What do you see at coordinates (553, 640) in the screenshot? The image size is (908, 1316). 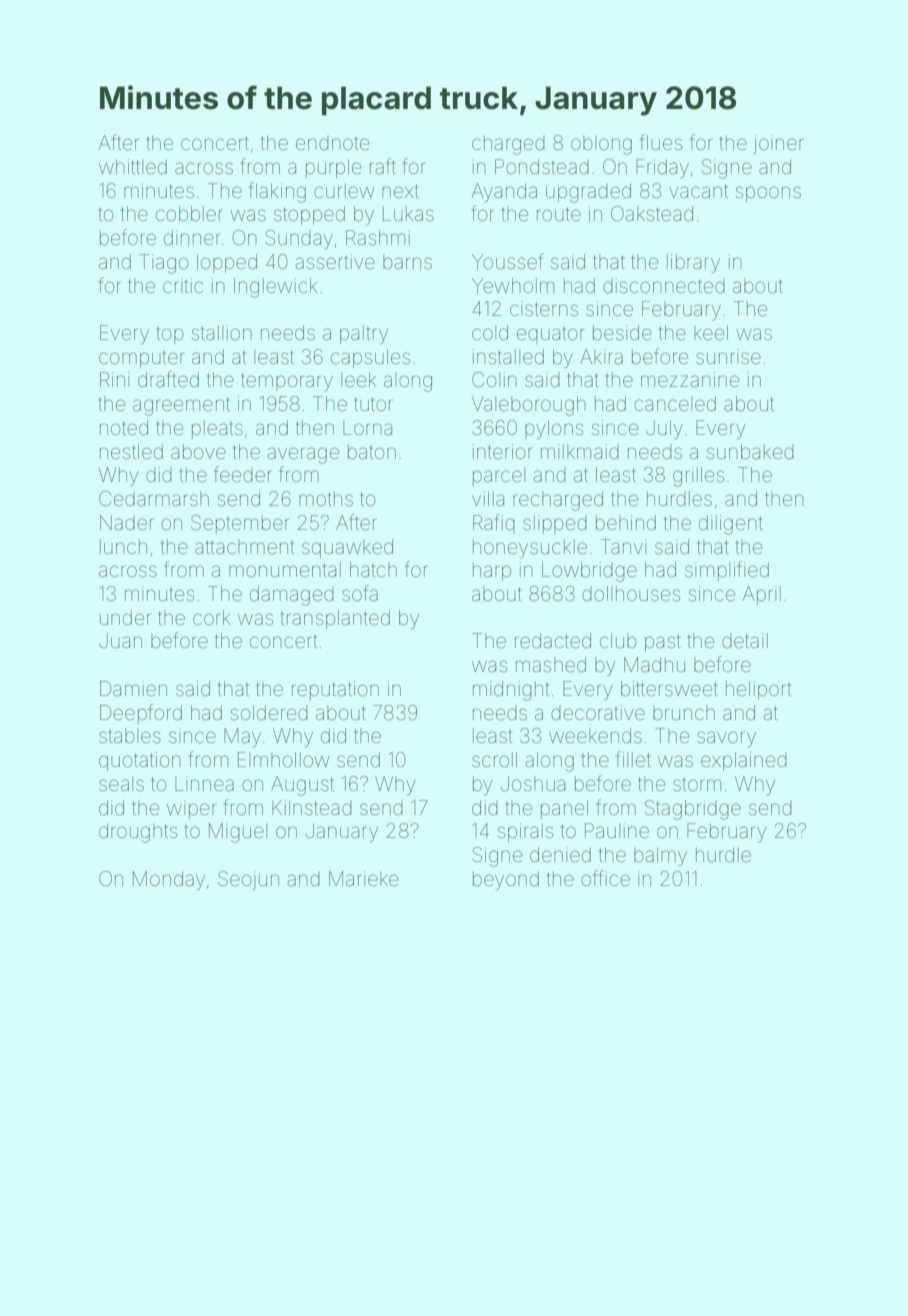 I see `redacted` at bounding box center [553, 640].
